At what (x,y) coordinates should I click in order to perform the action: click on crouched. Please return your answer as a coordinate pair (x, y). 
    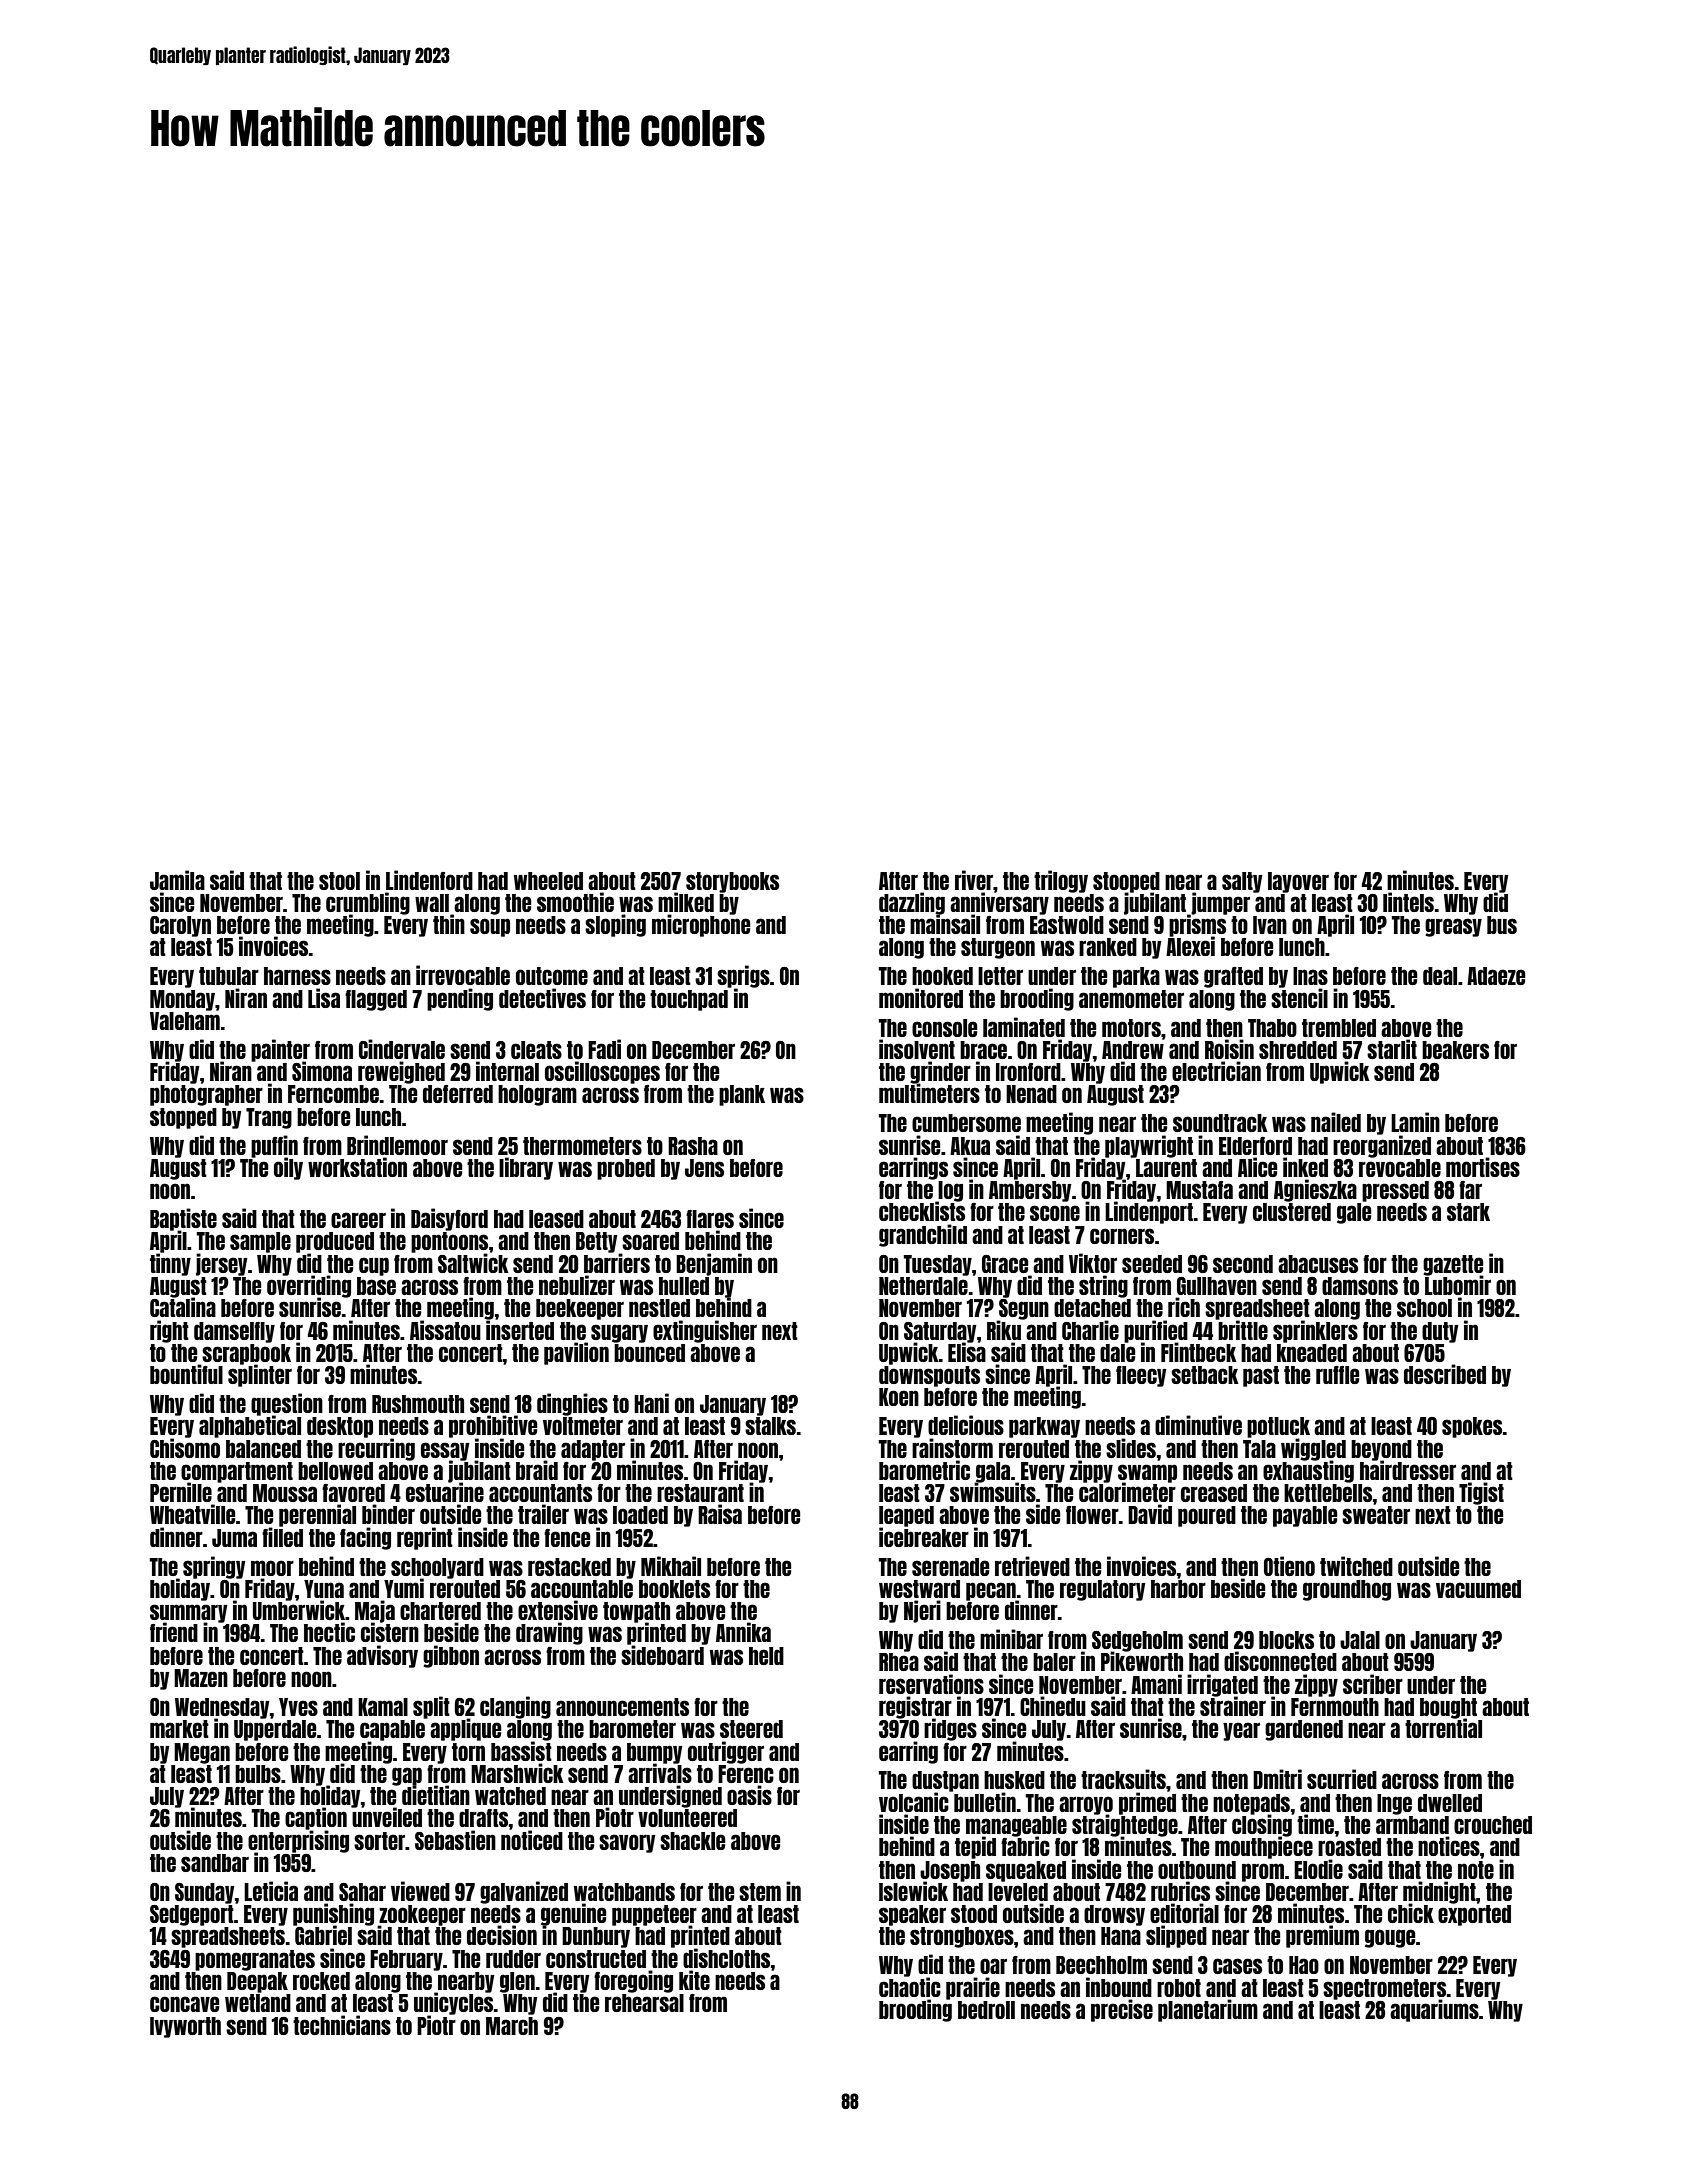
    Looking at the image, I should click on (1493, 1825).
